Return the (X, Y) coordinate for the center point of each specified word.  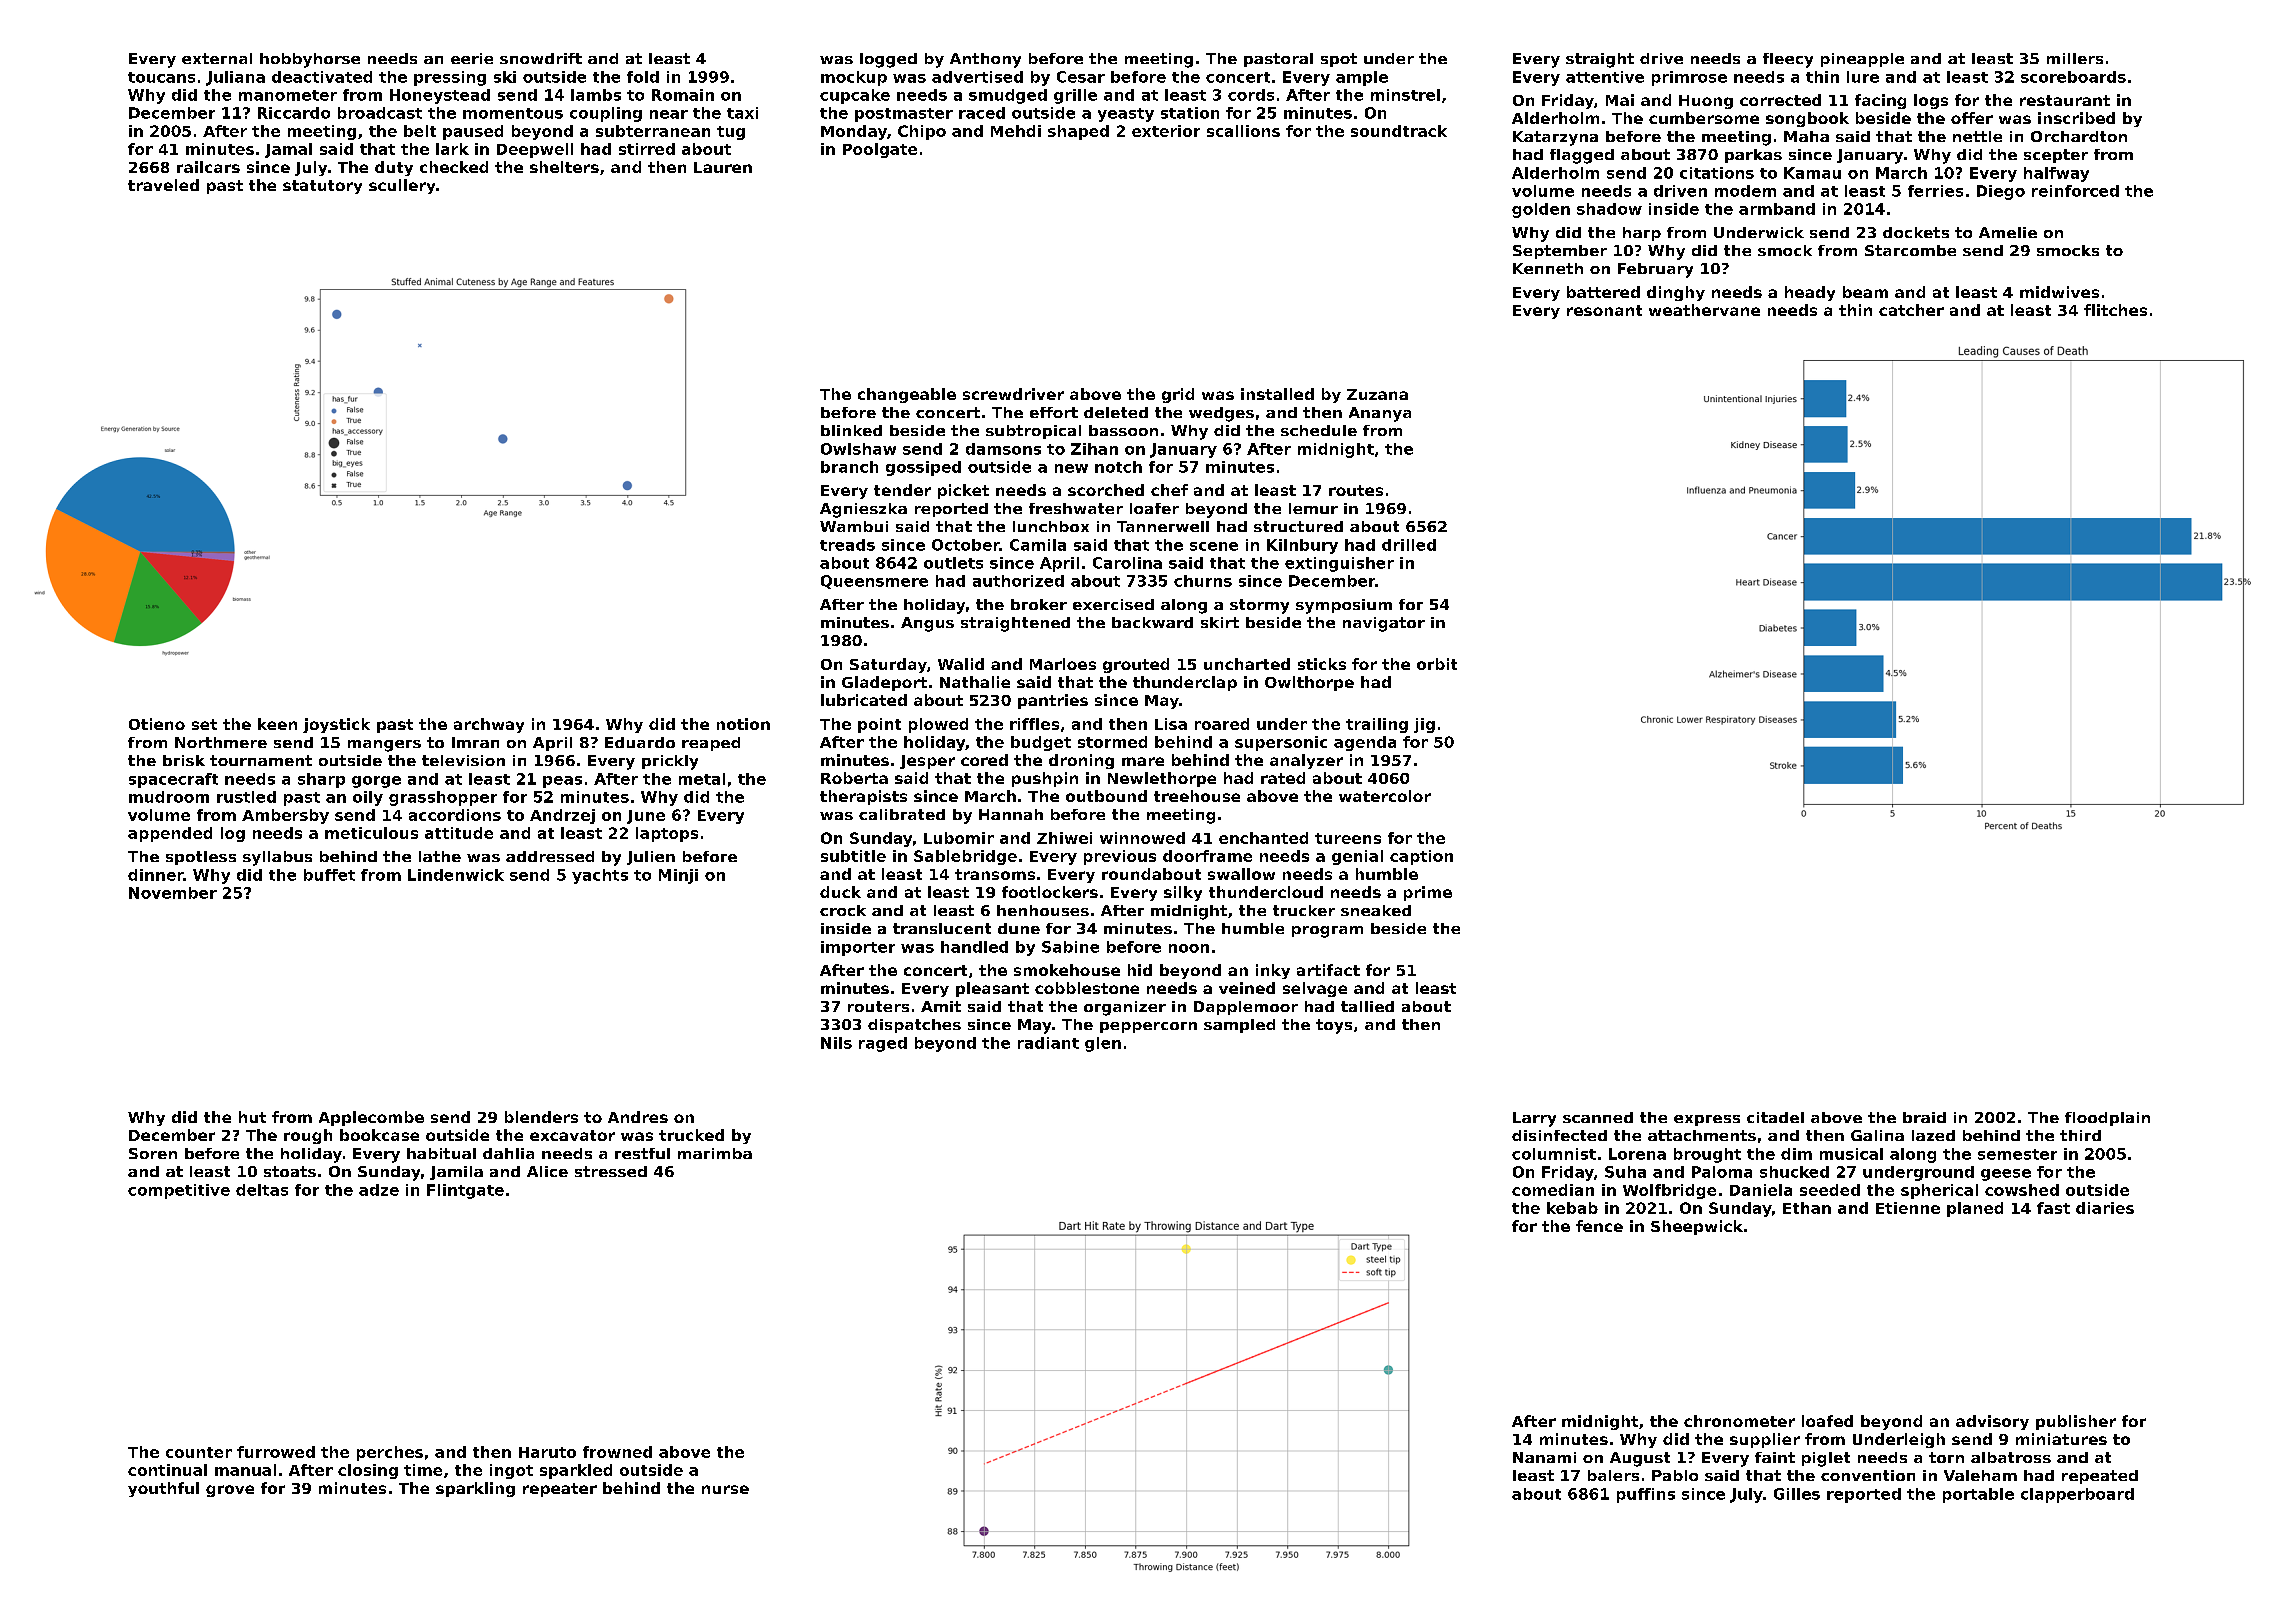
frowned (617, 1452)
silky (1183, 893)
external (217, 58)
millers (2075, 58)
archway (489, 725)
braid (1924, 1117)
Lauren (723, 167)
